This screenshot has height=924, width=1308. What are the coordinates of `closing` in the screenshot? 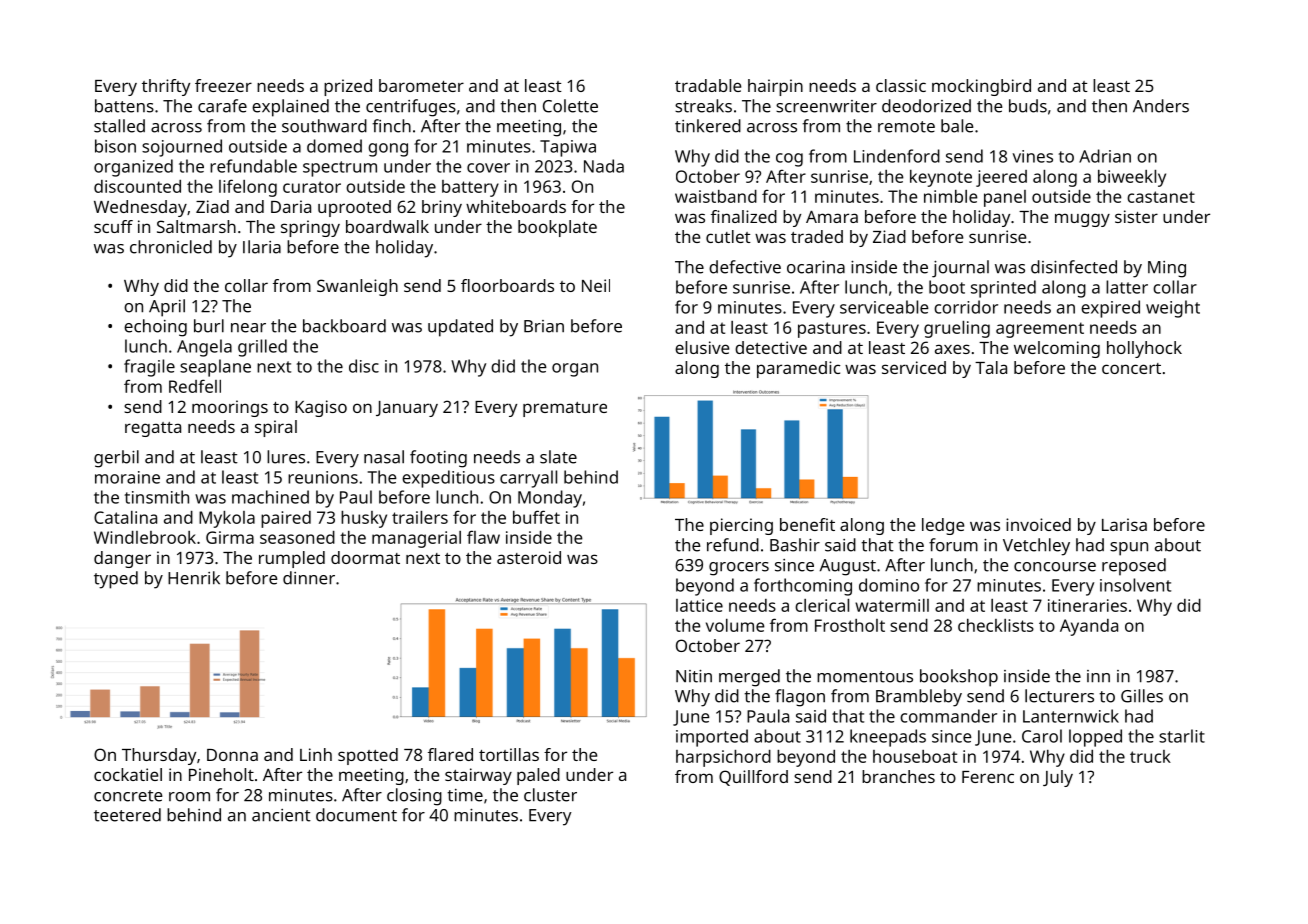 It's located at (414, 797).
